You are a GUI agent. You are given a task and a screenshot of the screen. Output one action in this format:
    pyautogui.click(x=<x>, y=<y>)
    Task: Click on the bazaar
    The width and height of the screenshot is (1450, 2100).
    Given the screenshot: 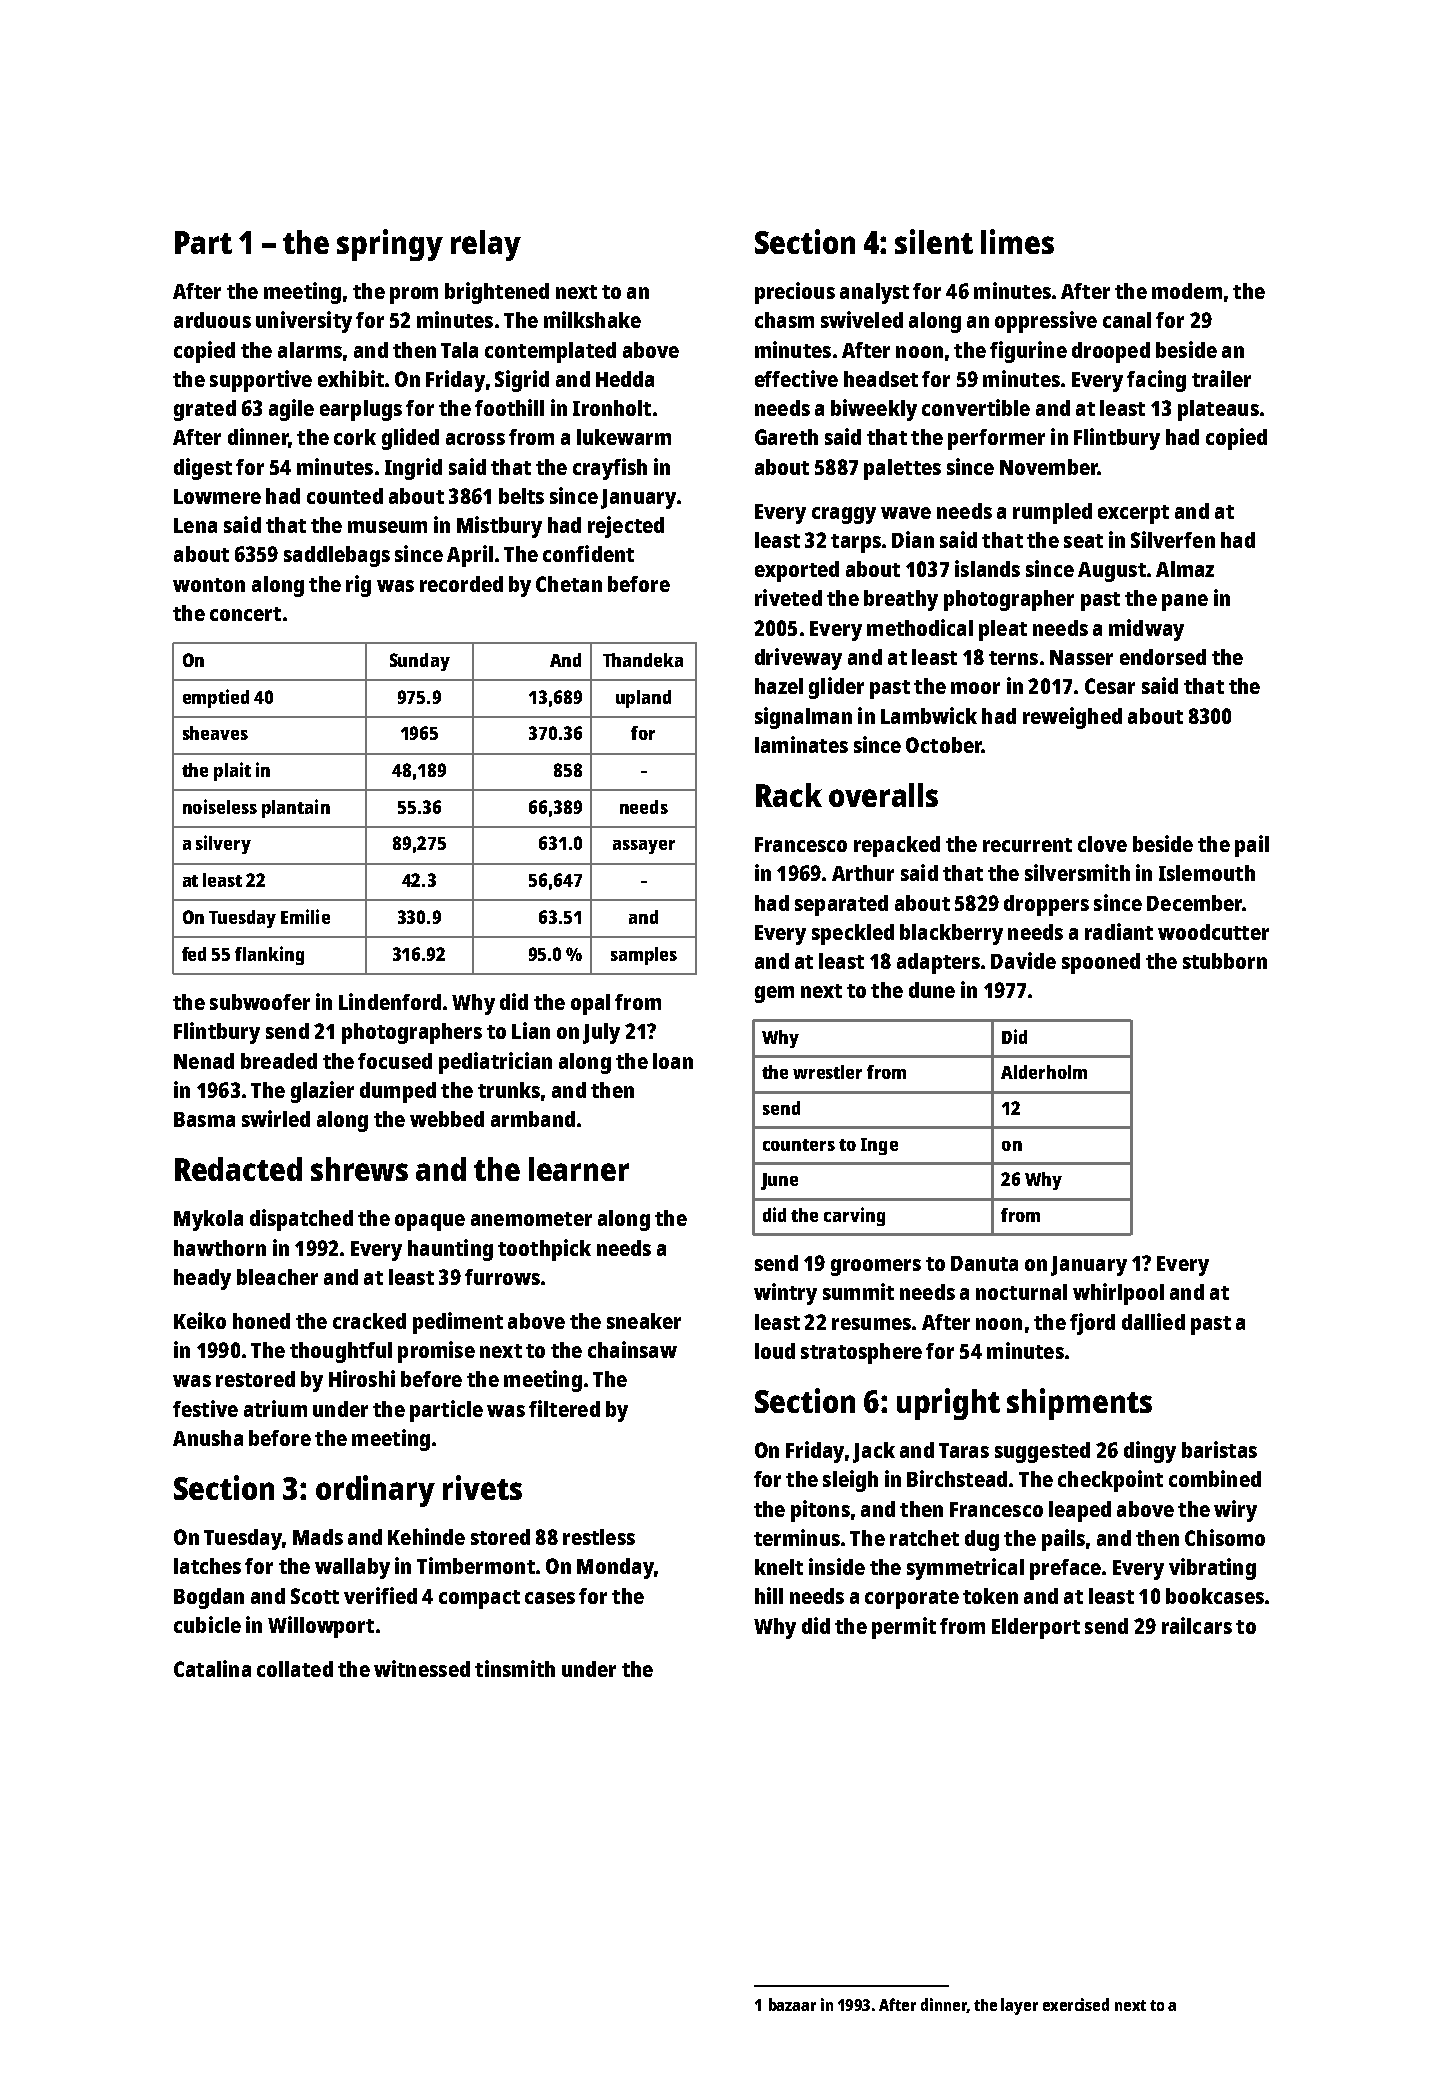 What is the action you would take?
    pyautogui.click(x=792, y=2004)
